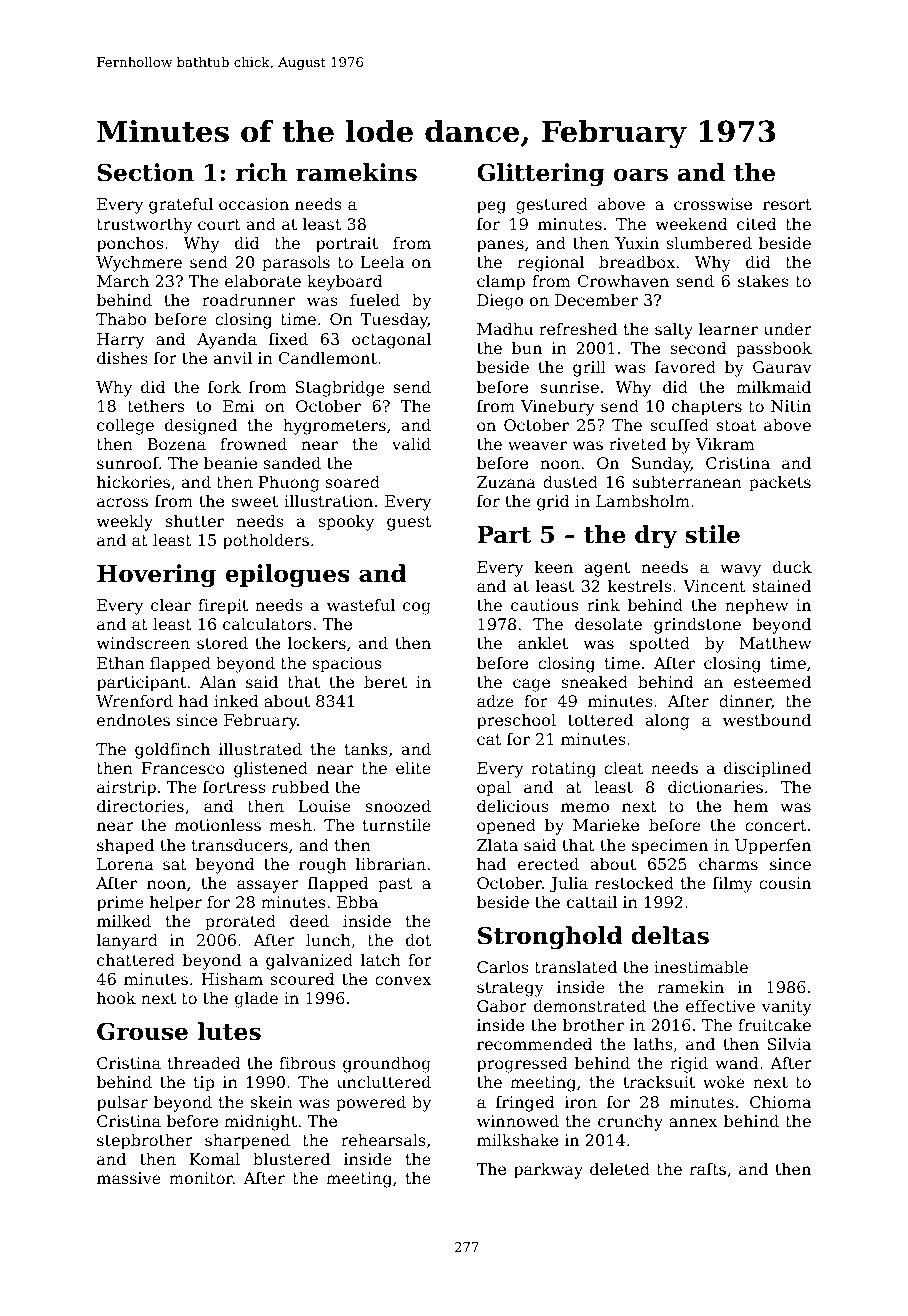 The image size is (908, 1316). Describe the element at coordinates (215, 1159) in the image. I see `Komal` at that location.
